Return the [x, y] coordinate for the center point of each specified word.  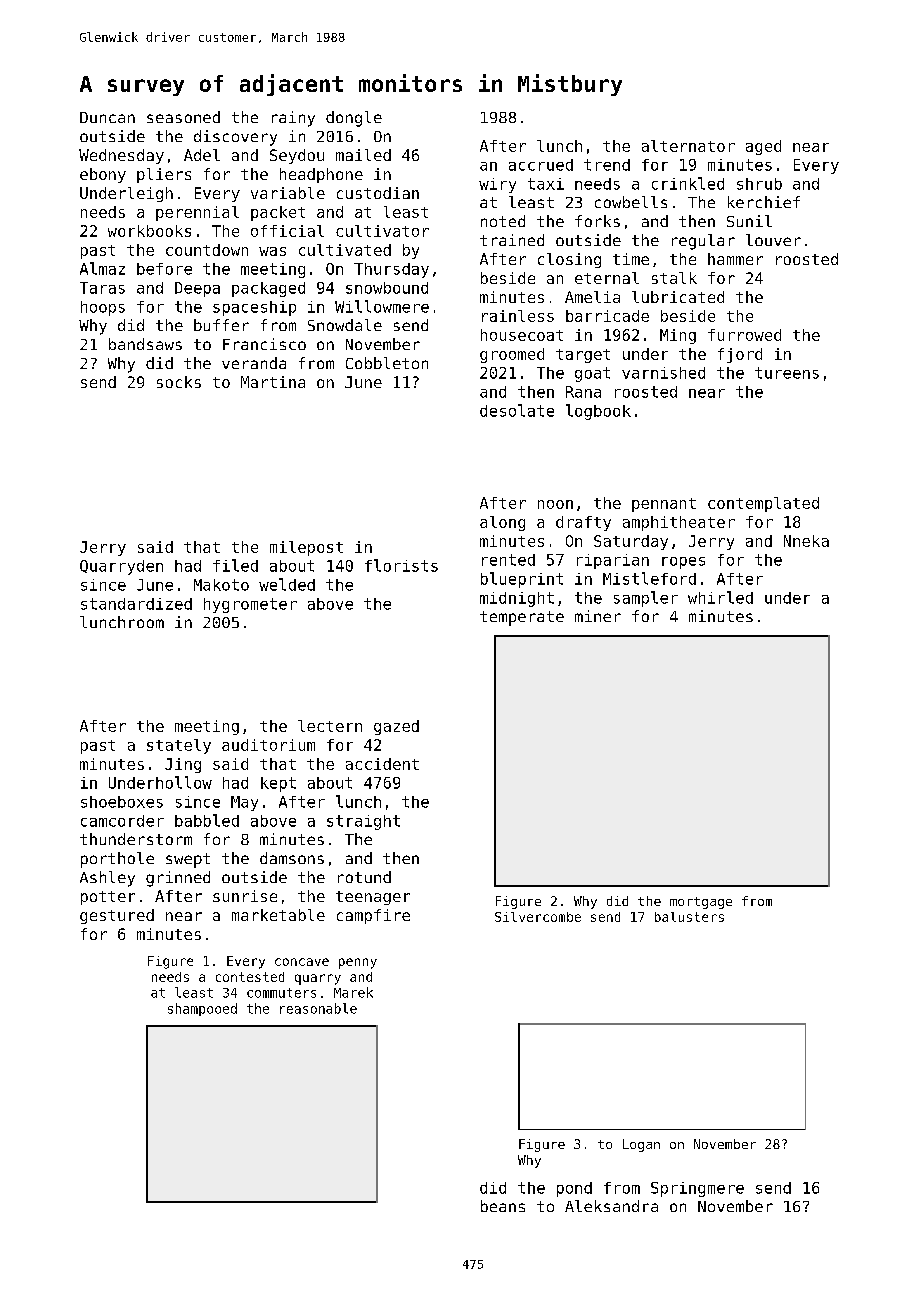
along [502, 523]
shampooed [202, 1009]
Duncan [107, 117]
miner [598, 616]
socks [179, 382]
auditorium [268, 745]
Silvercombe [538, 917]
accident [382, 764]
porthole [117, 860]
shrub [759, 184]
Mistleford [649, 578]
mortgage [701, 903]
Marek [353, 992]
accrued [541, 165]
